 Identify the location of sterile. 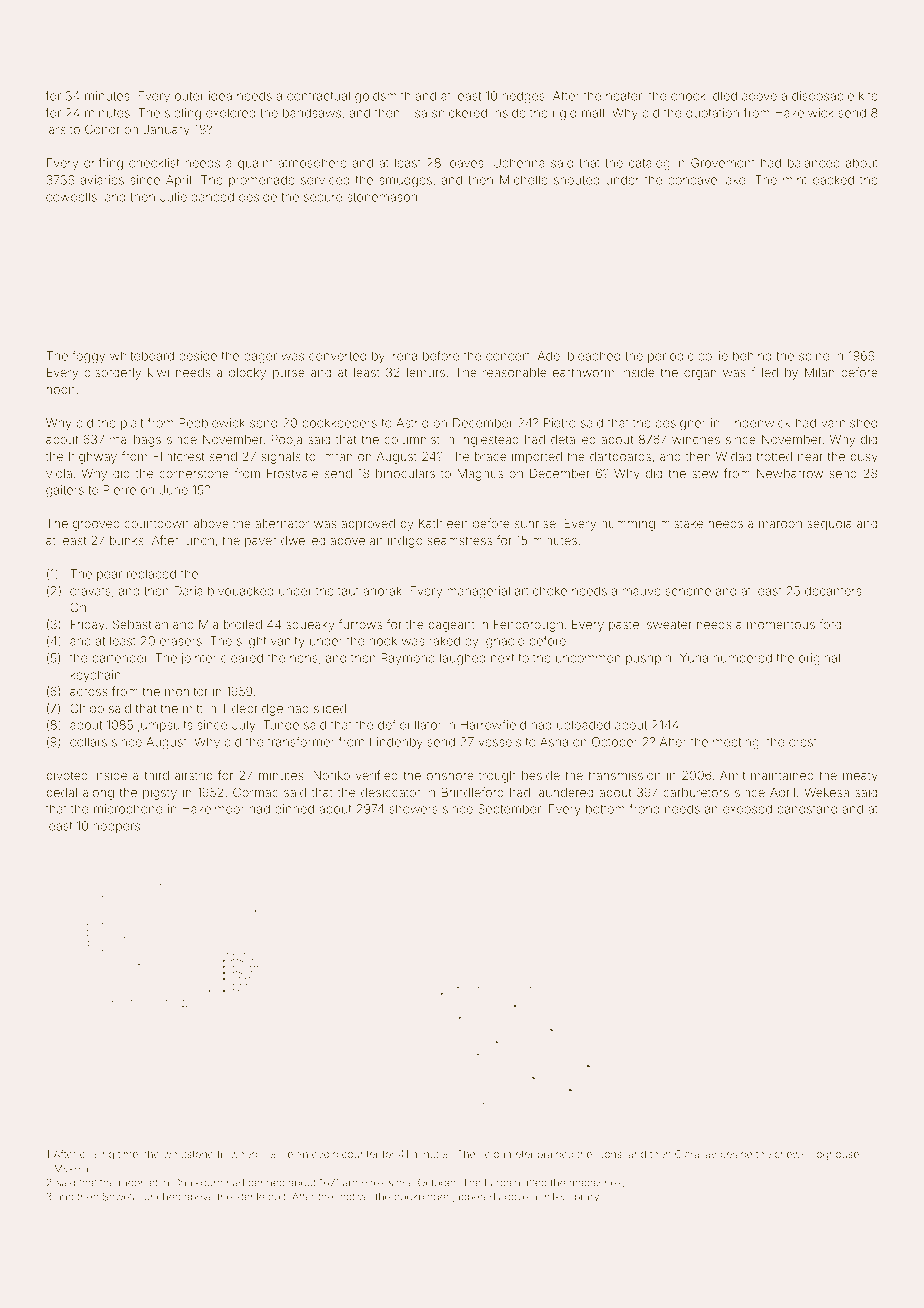
(250, 1197).
